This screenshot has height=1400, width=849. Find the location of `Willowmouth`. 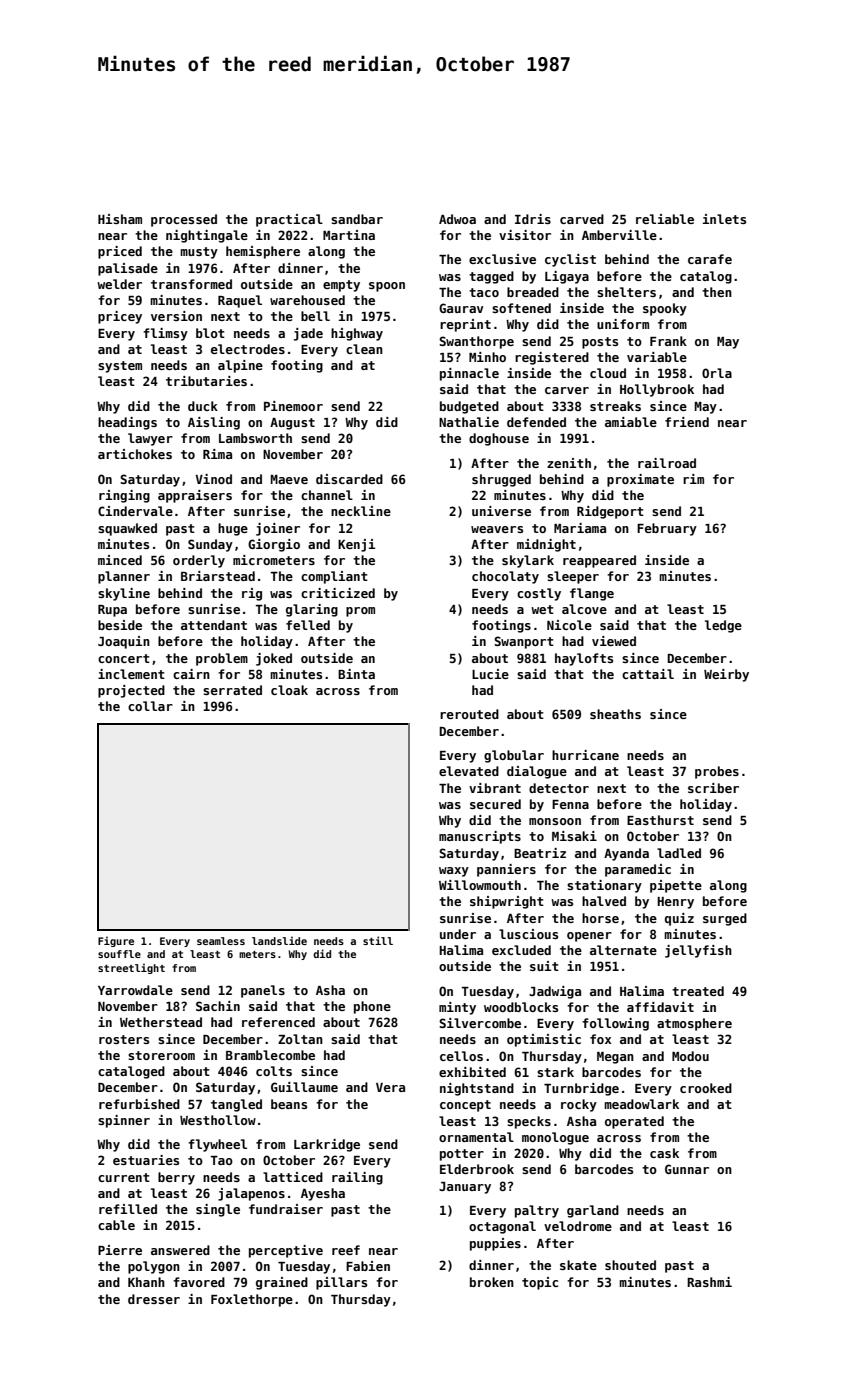

Willowmouth is located at coordinates (480, 885).
